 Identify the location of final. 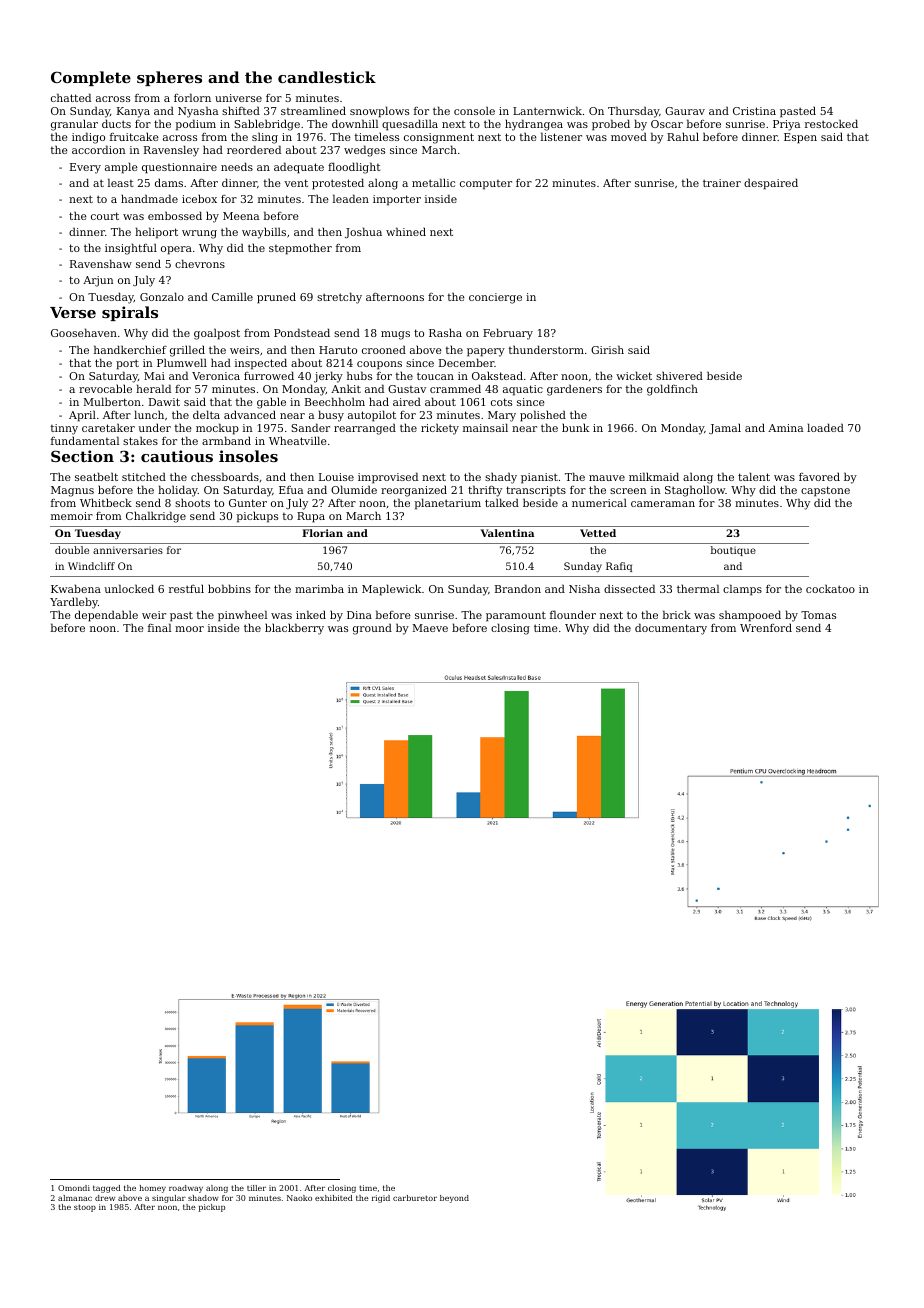
(159, 627).
